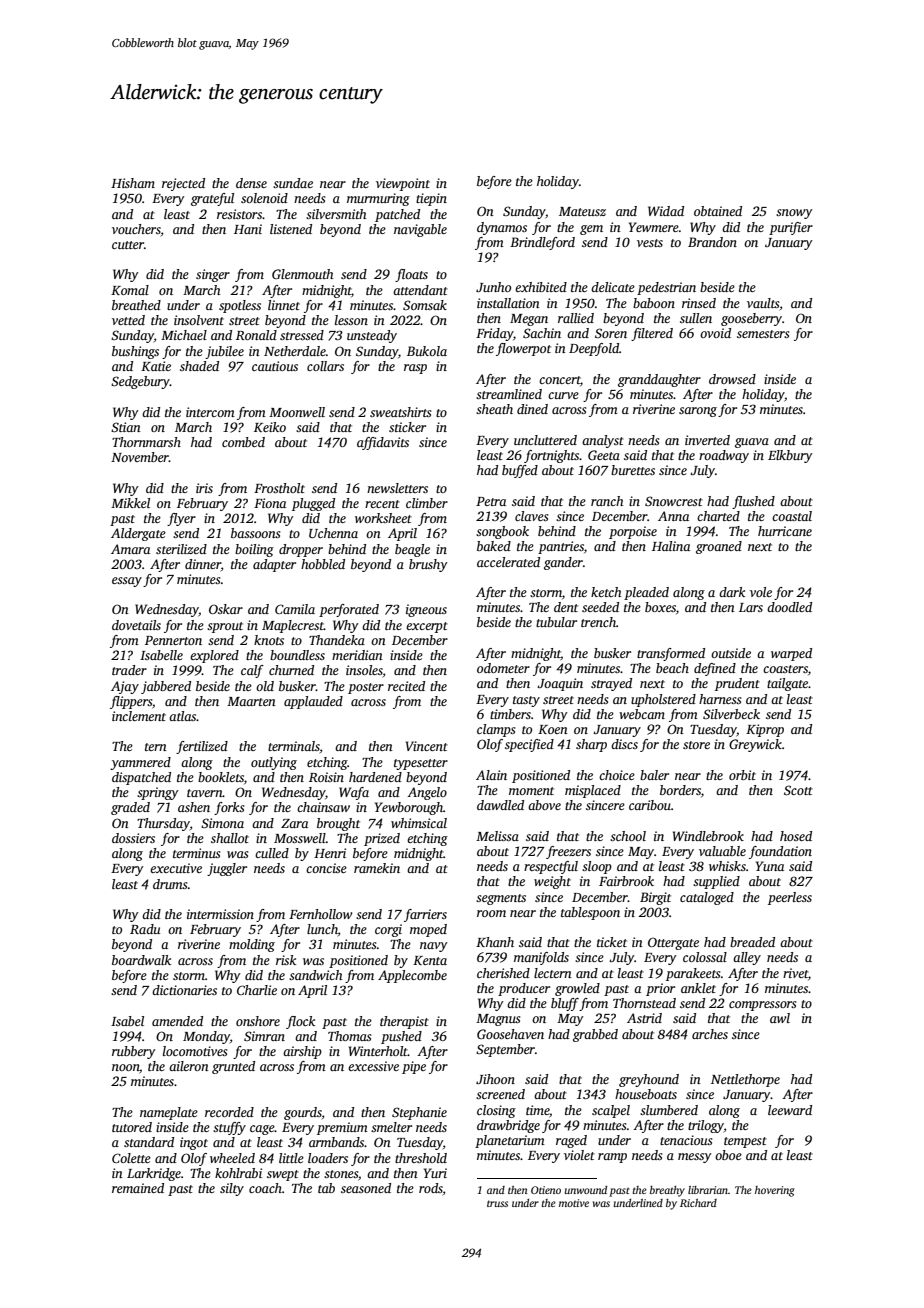  Describe the element at coordinates (154, 1174) in the screenshot. I see `Larkridge` at that location.
